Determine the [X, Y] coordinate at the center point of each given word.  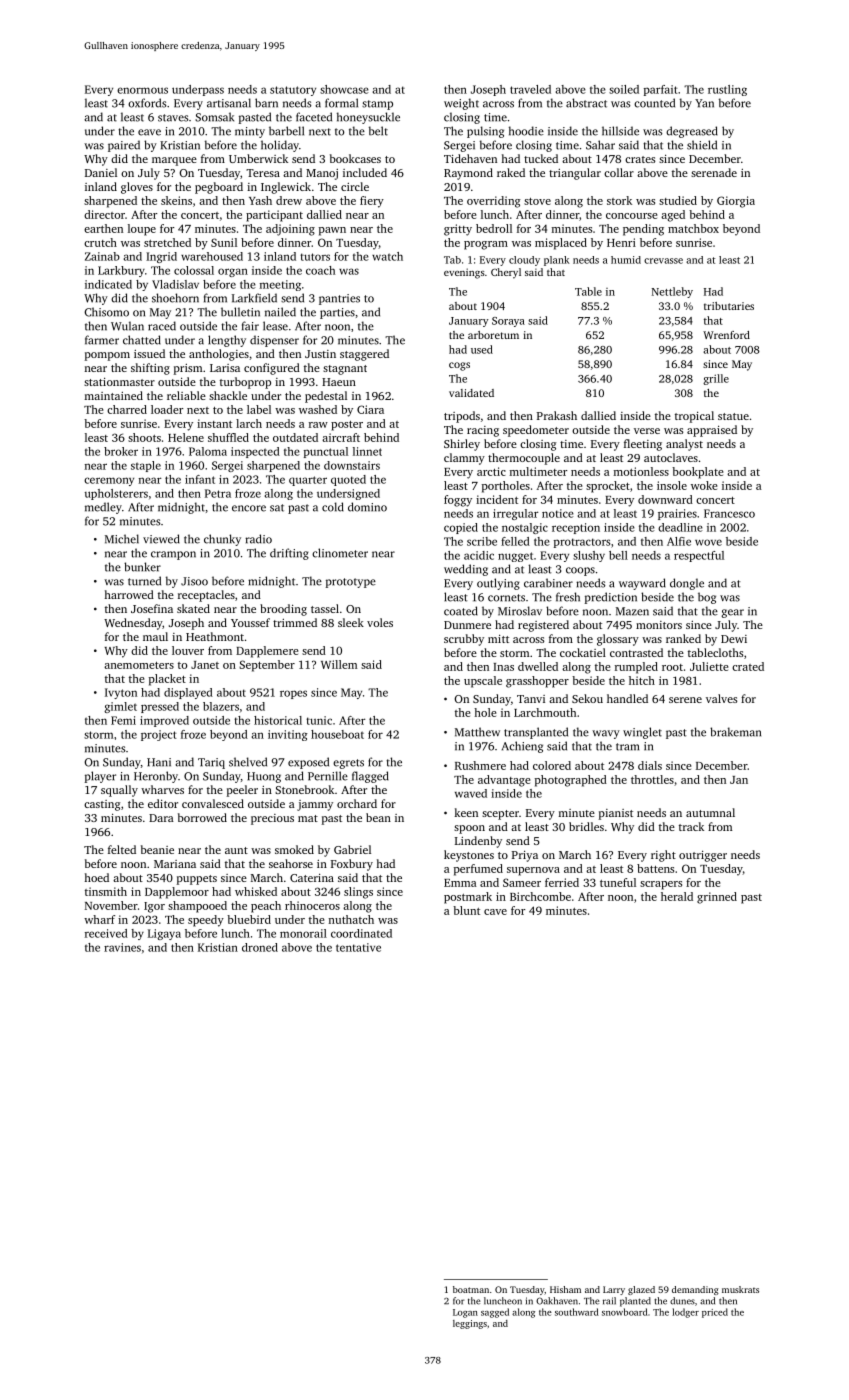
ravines [122, 947]
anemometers [139, 665]
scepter [500, 815]
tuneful [618, 882]
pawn [332, 231]
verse [647, 431]
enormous [142, 90]
